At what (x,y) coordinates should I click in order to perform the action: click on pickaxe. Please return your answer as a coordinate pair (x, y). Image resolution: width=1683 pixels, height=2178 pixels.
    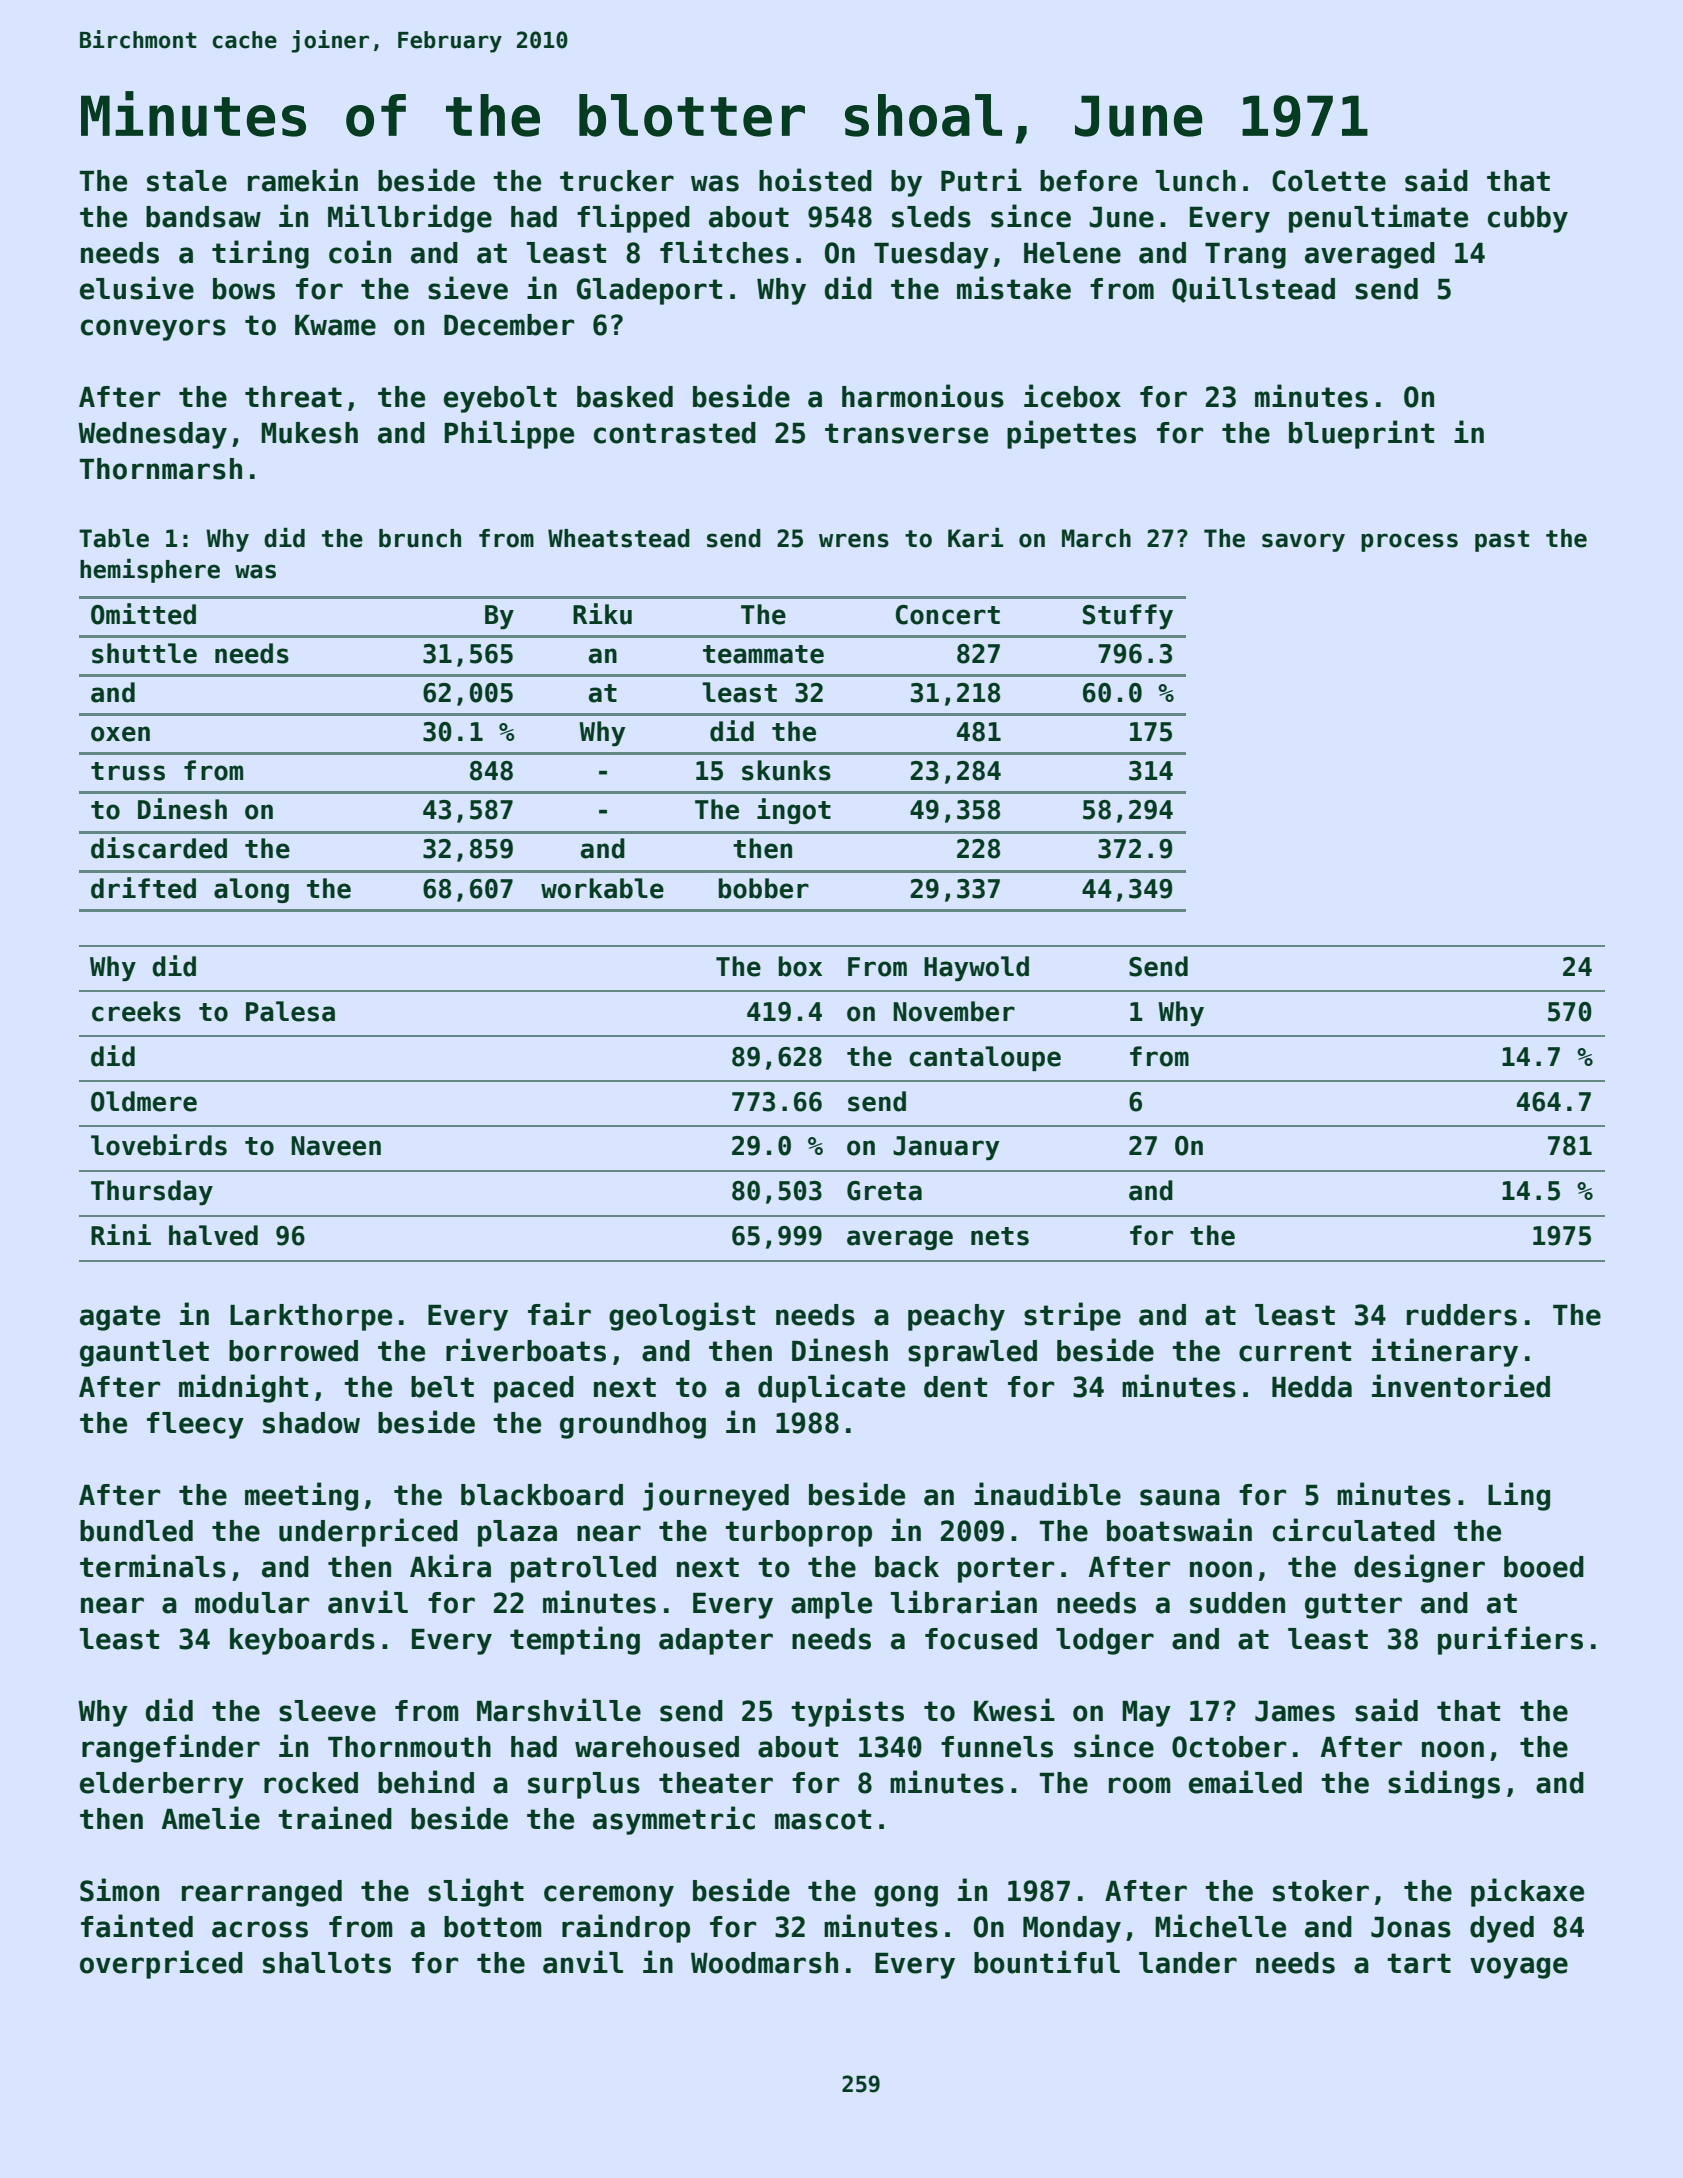
    Looking at the image, I should click on (1527, 1892).
